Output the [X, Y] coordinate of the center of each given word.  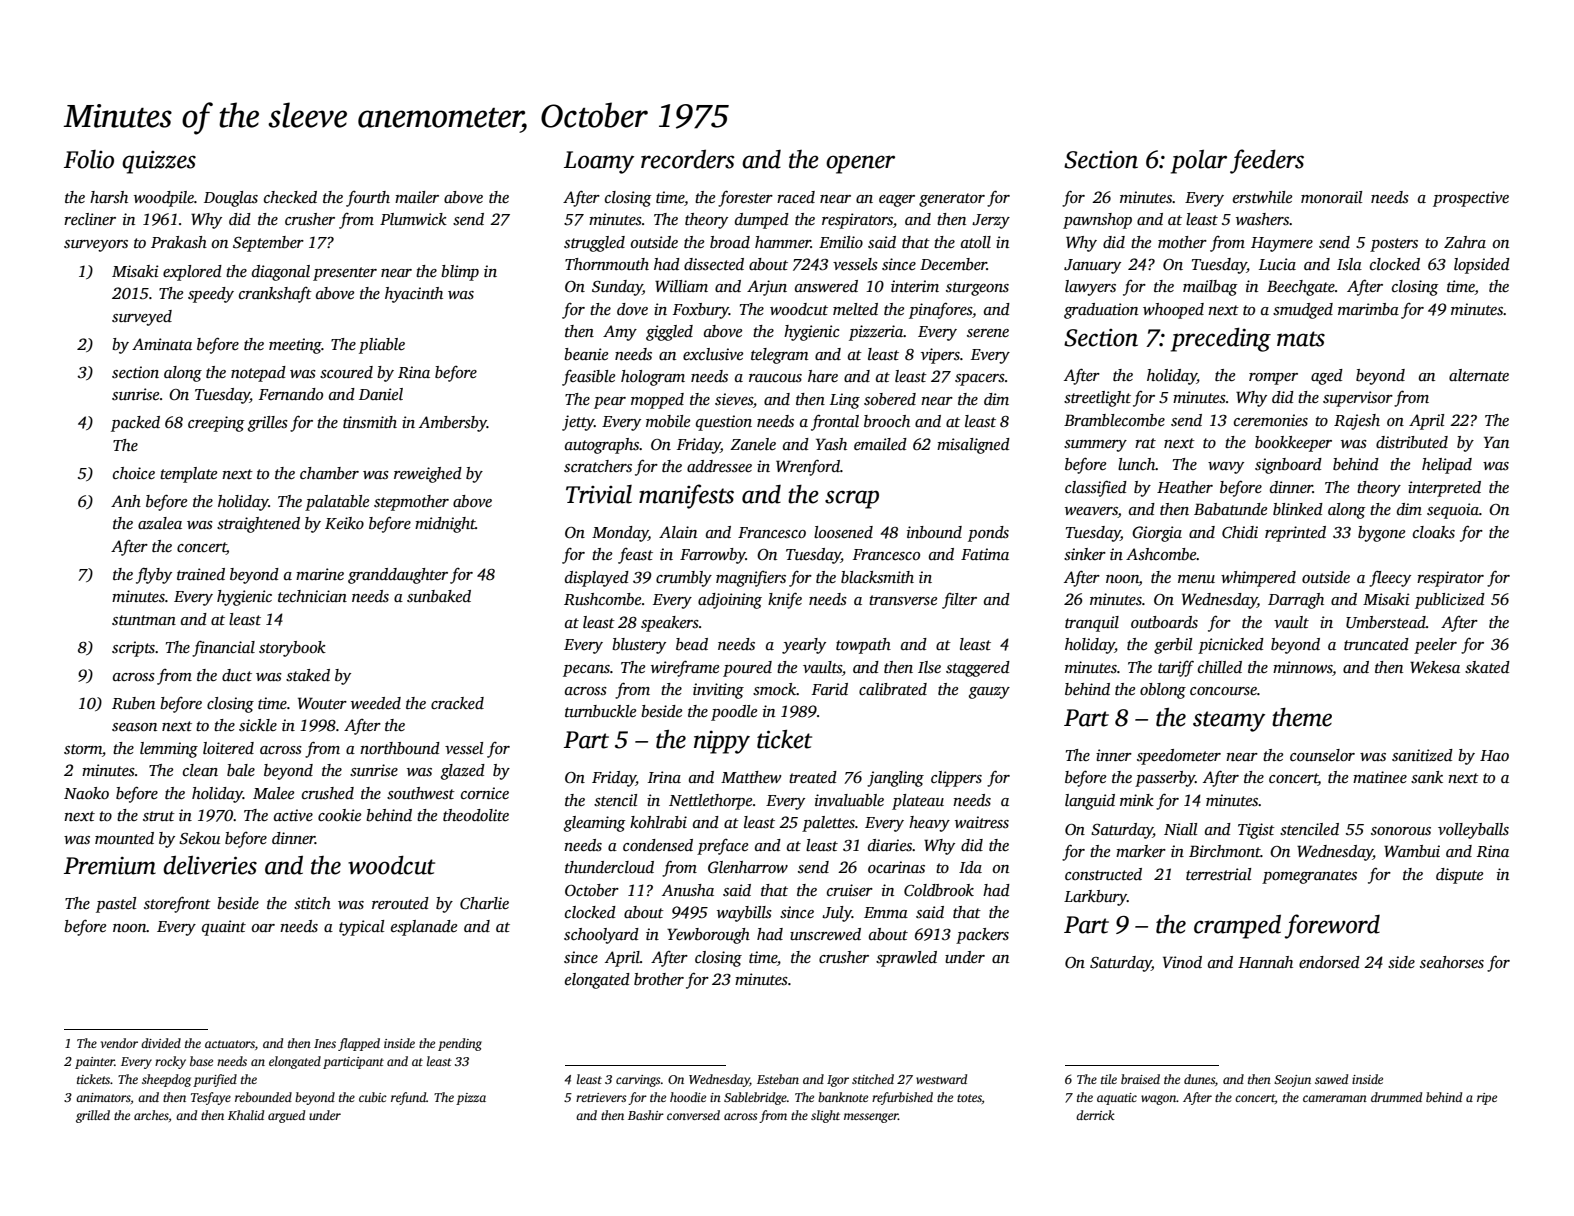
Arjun [767, 288]
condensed [658, 845]
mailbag [1210, 288]
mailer [417, 197]
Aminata [162, 344]
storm [83, 749]
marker [1141, 851]
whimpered [1258, 579]
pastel [116, 905]
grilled [93, 1116]
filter [959, 601]
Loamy [599, 162]
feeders [1267, 161]
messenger [871, 1118]
